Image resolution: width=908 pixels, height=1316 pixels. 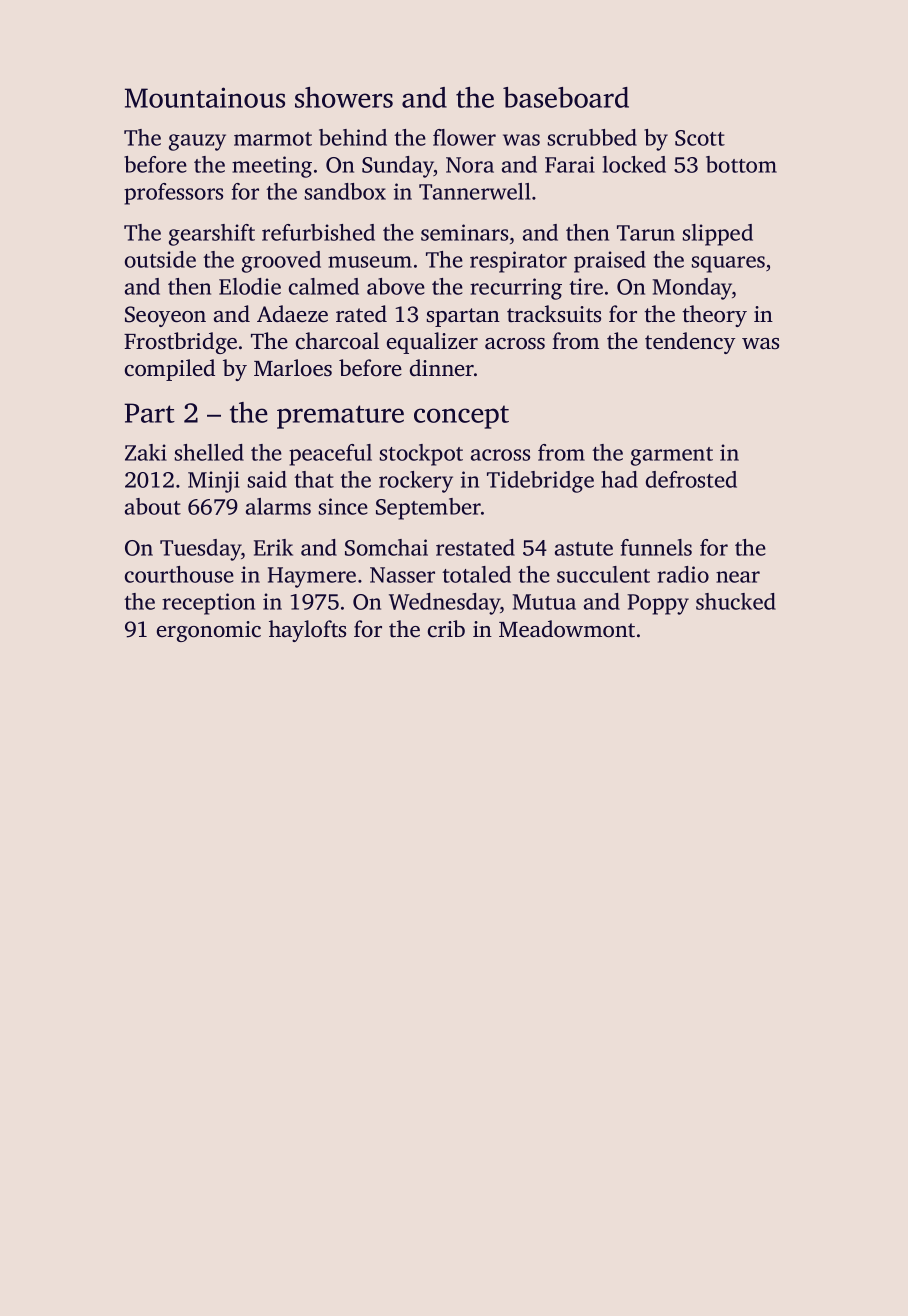 I want to click on locked, so click(x=634, y=164).
